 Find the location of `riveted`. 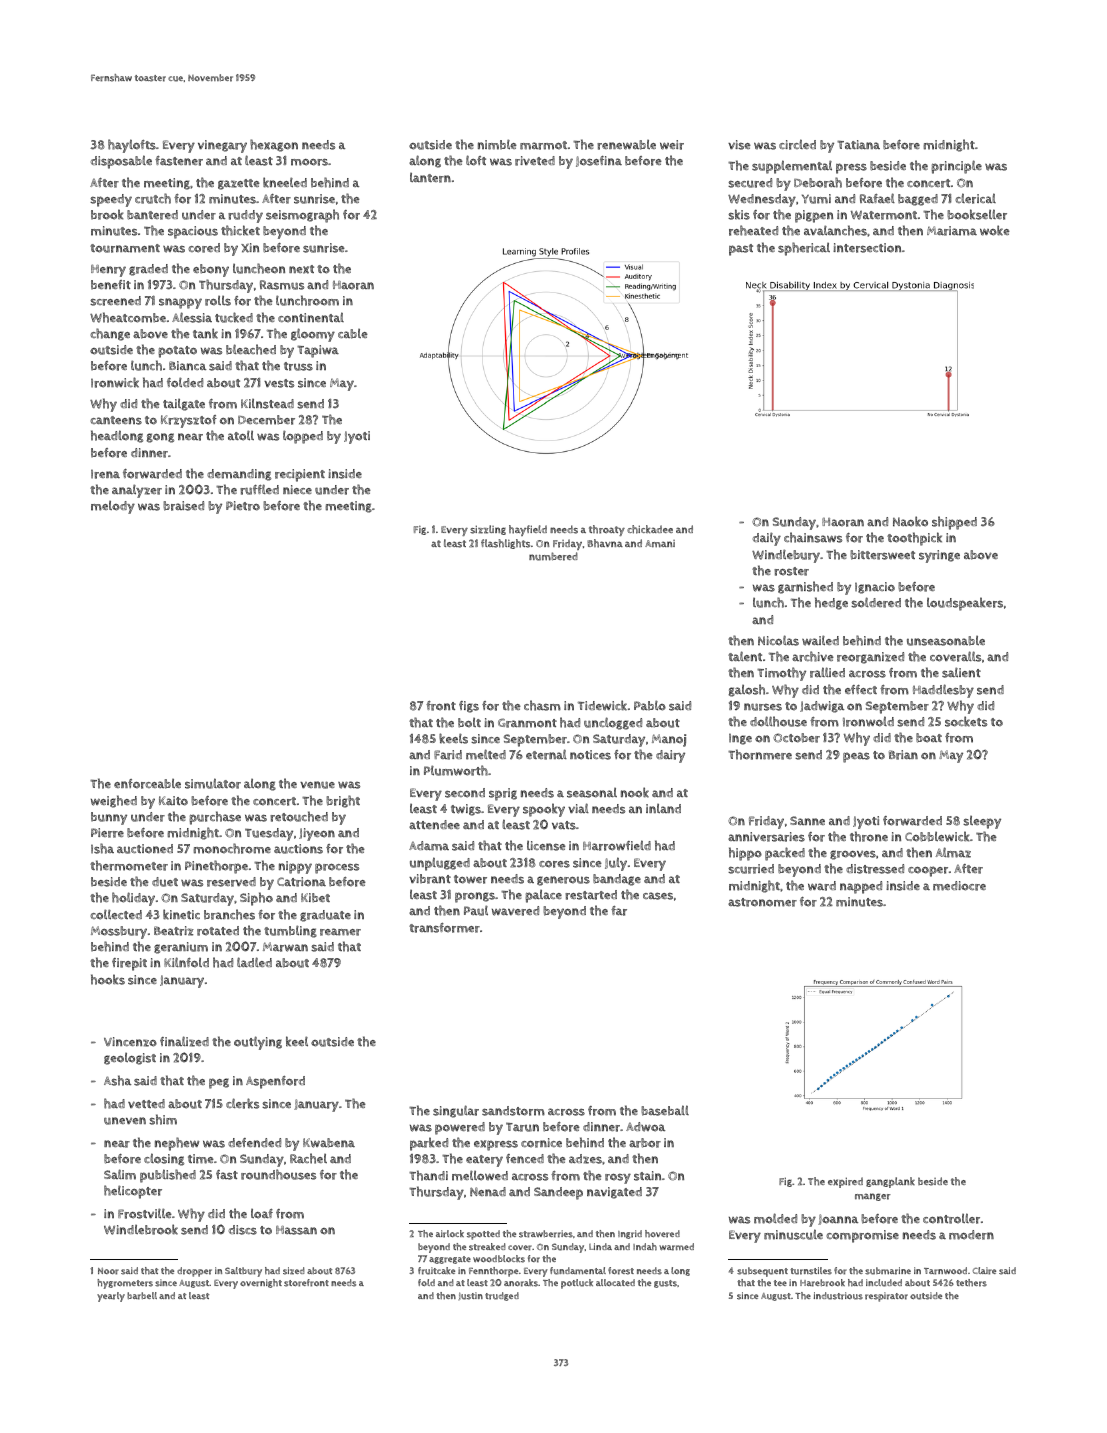

riveted is located at coordinates (535, 161).
